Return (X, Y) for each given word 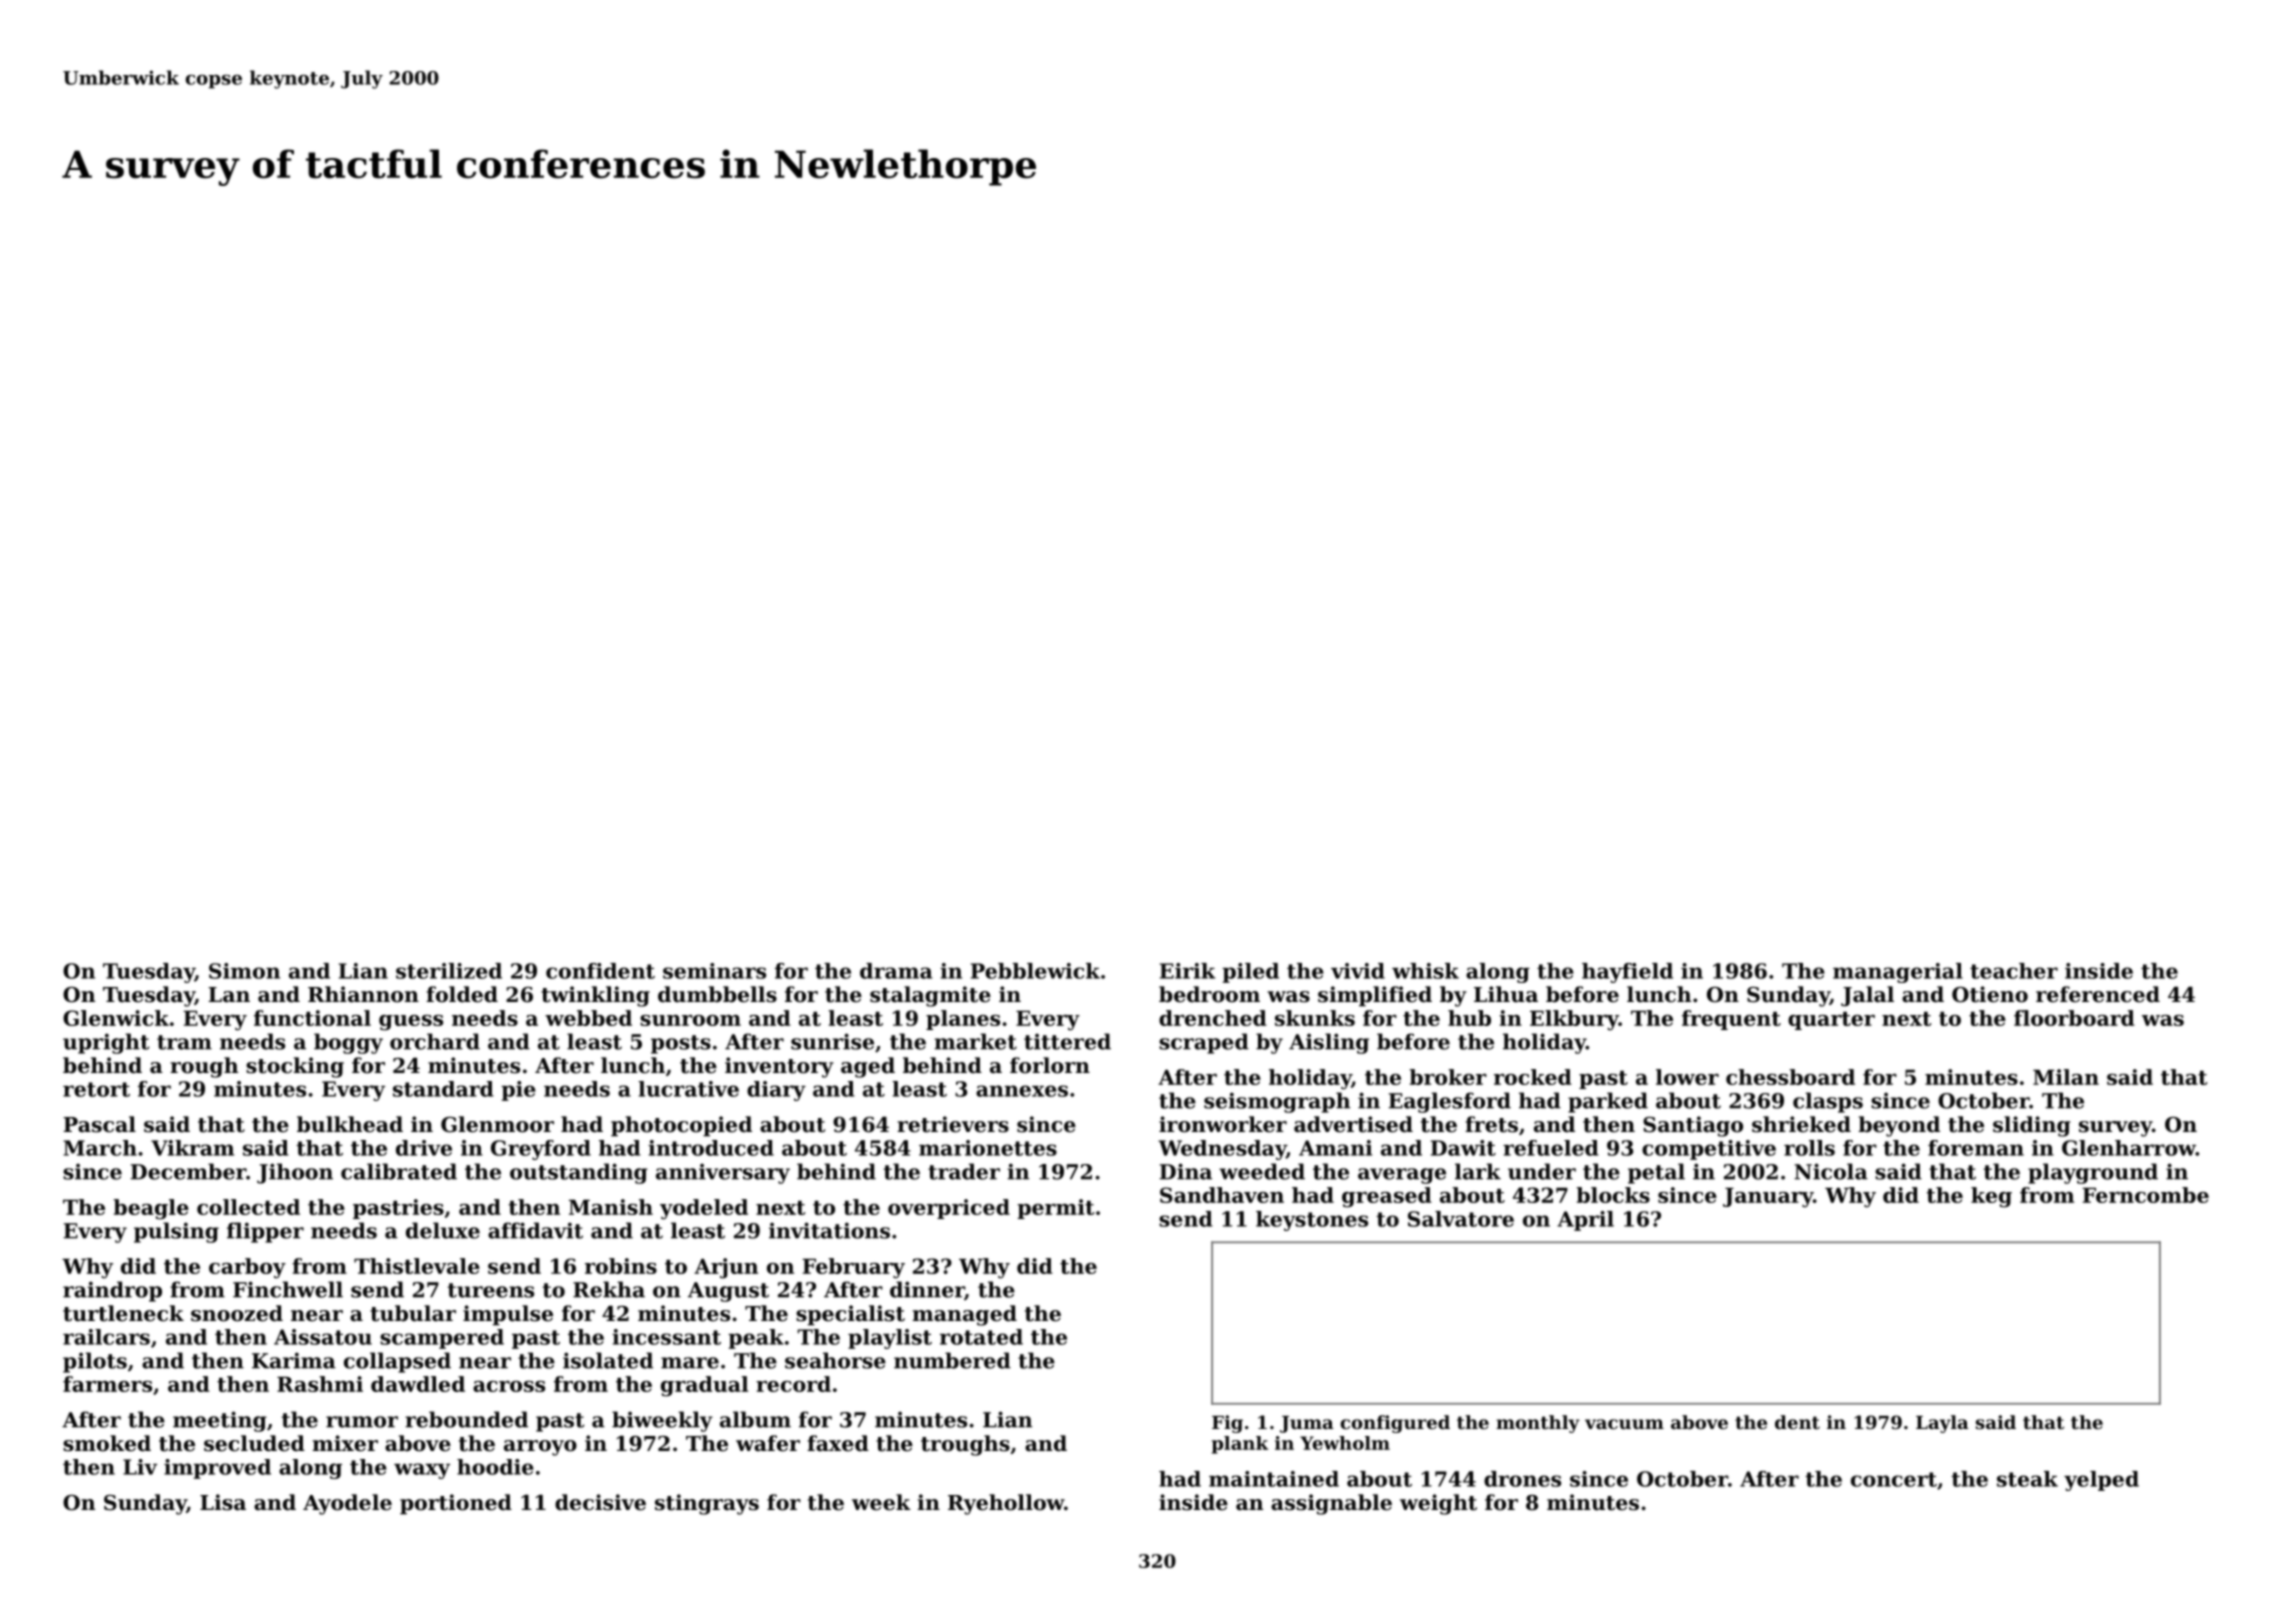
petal (1656, 1173)
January (1768, 1198)
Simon (244, 971)
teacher (2014, 971)
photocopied (681, 1126)
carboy (247, 1268)
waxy (422, 1471)
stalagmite (930, 996)
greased (1387, 1197)
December (188, 1171)
